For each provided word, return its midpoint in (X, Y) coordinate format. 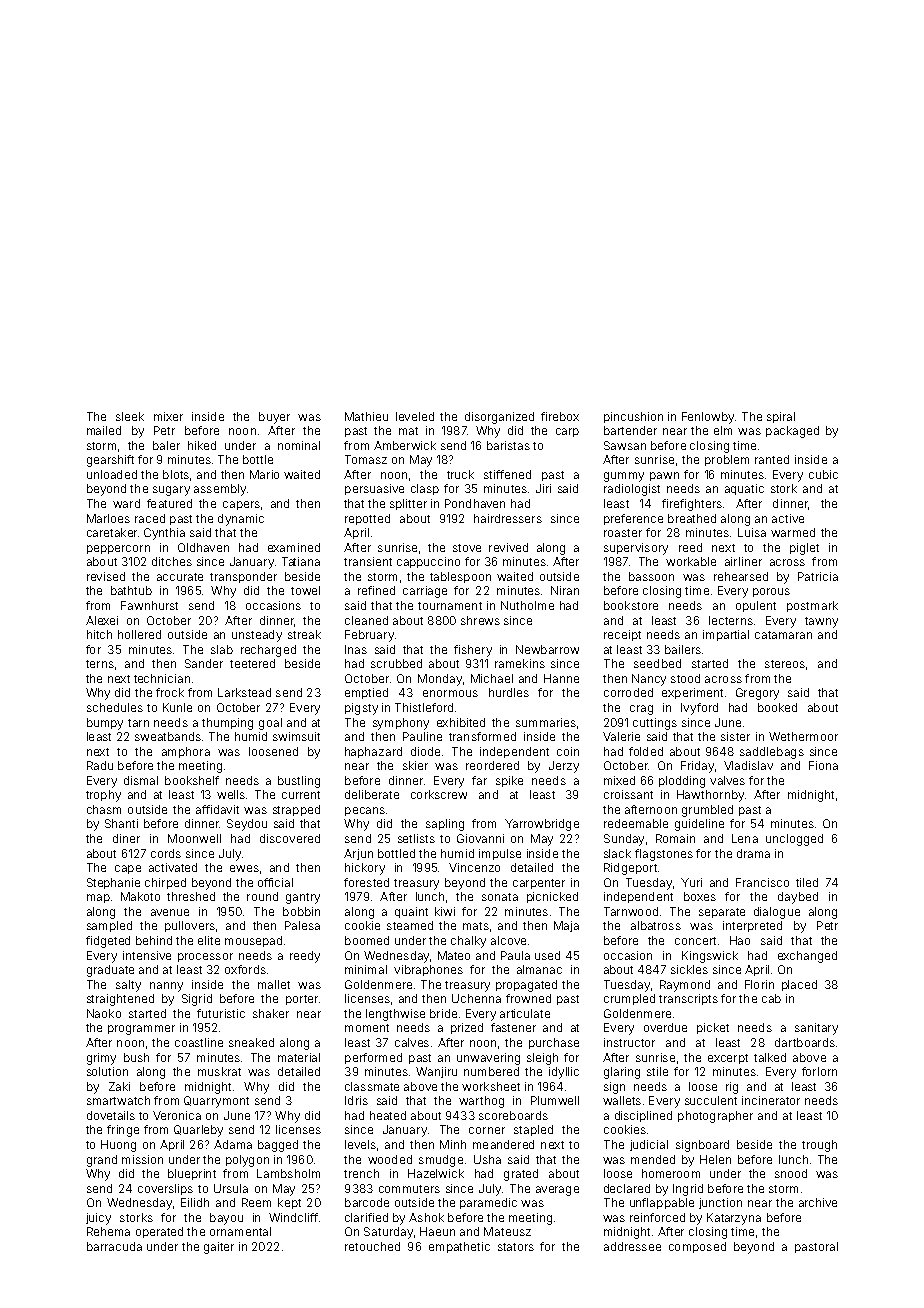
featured (169, 503)
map (98, 898)
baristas (508, 445)
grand (102, 1161)
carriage (425, 592)
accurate (180, 577)
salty (128, 986)
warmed (793, 532)
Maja (566, 926)
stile (657, 1071)
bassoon (651, 576)
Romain (675, 838)
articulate (525, 1013)
